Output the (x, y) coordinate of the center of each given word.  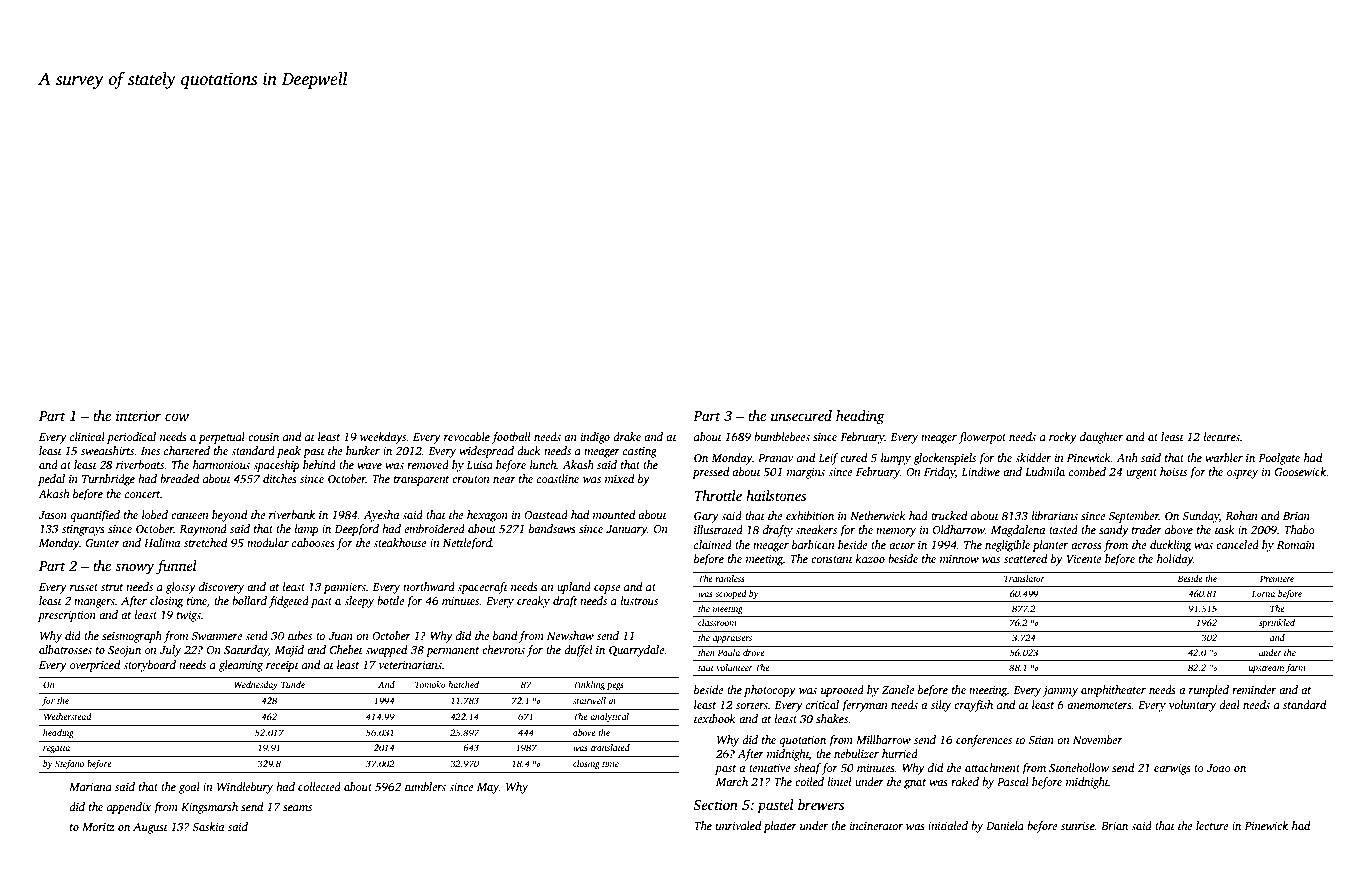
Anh (1127, 457)
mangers (94, 603)
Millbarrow (883, 739)
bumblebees (782, 436)
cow (177, 417)
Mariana (90, 787)
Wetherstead (68, 716)
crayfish (973, 706)
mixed (619, 478)
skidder (1033, 457)
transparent (422, 481)
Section (715, 804)
